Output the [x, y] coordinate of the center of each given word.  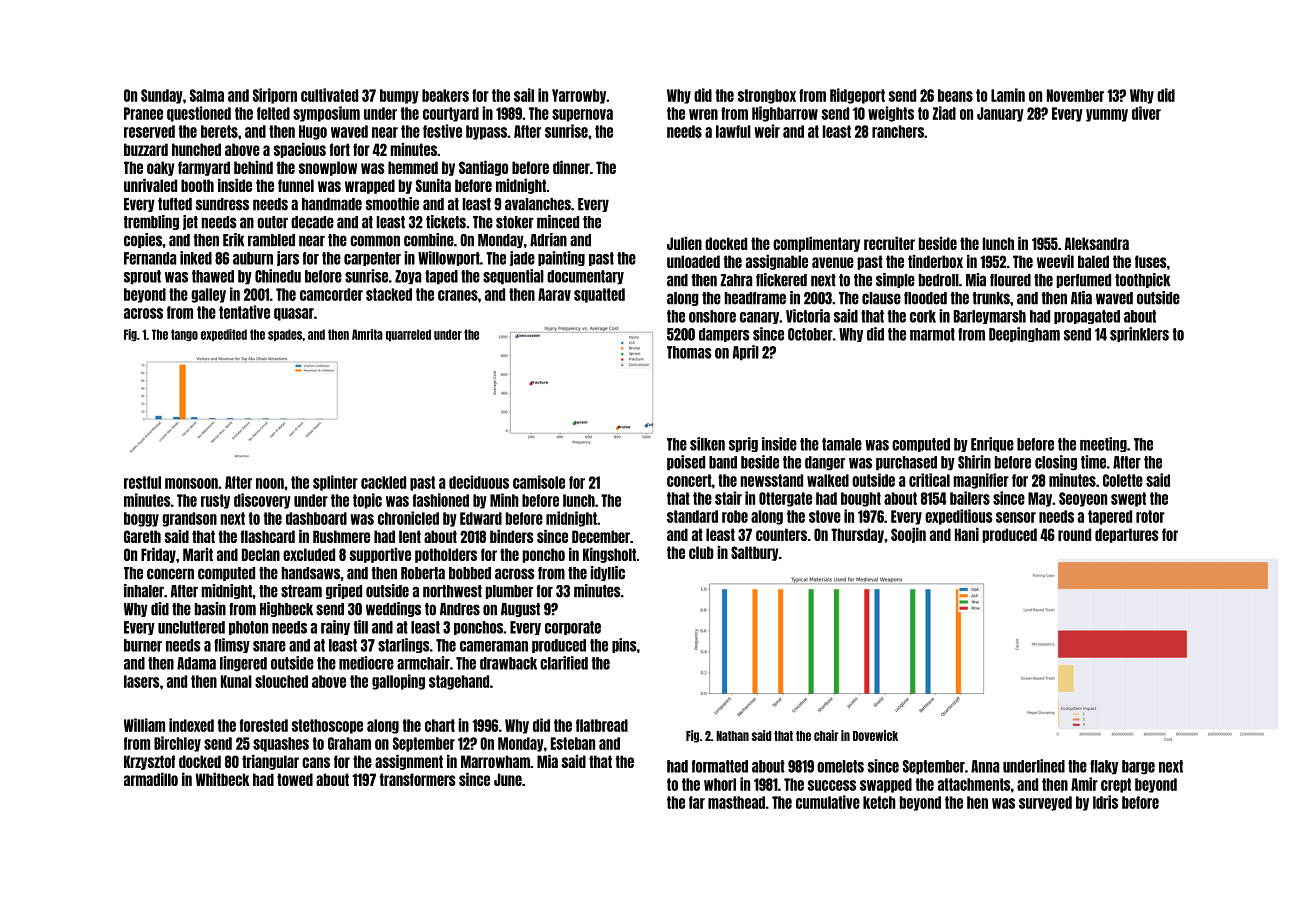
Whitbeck [223, 779]
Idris [1105, 802]
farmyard [204, 168]
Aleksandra [1096, 243]
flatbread [602, 725]
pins [624, 645]
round [1074, 534]
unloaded [693, 261]
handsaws [310, 573]
